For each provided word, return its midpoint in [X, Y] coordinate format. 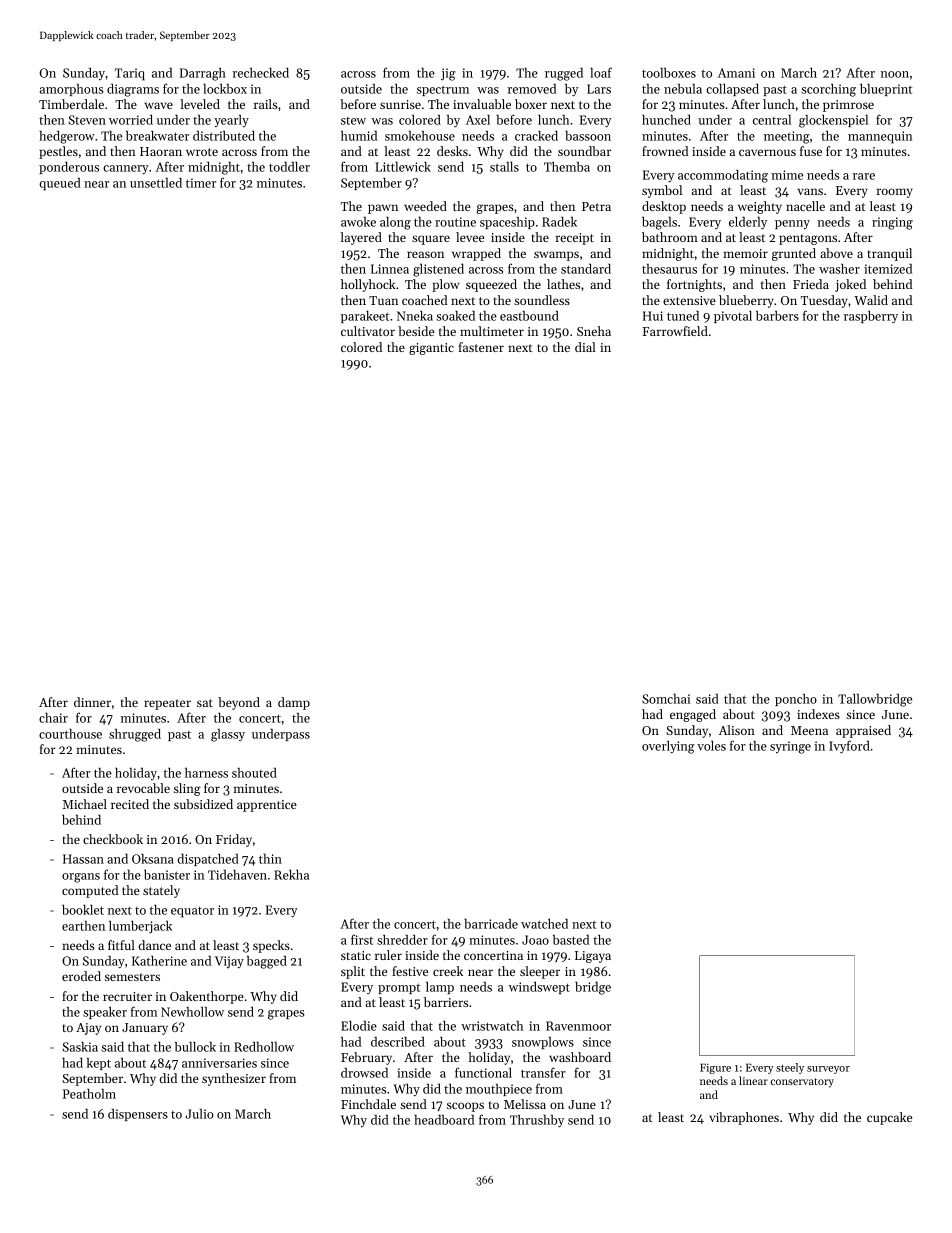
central [772, 119]
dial [585, 347]
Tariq [130, 74]
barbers [777, 316]
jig [448, 74]
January [145, 1029]
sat [205, 703]
